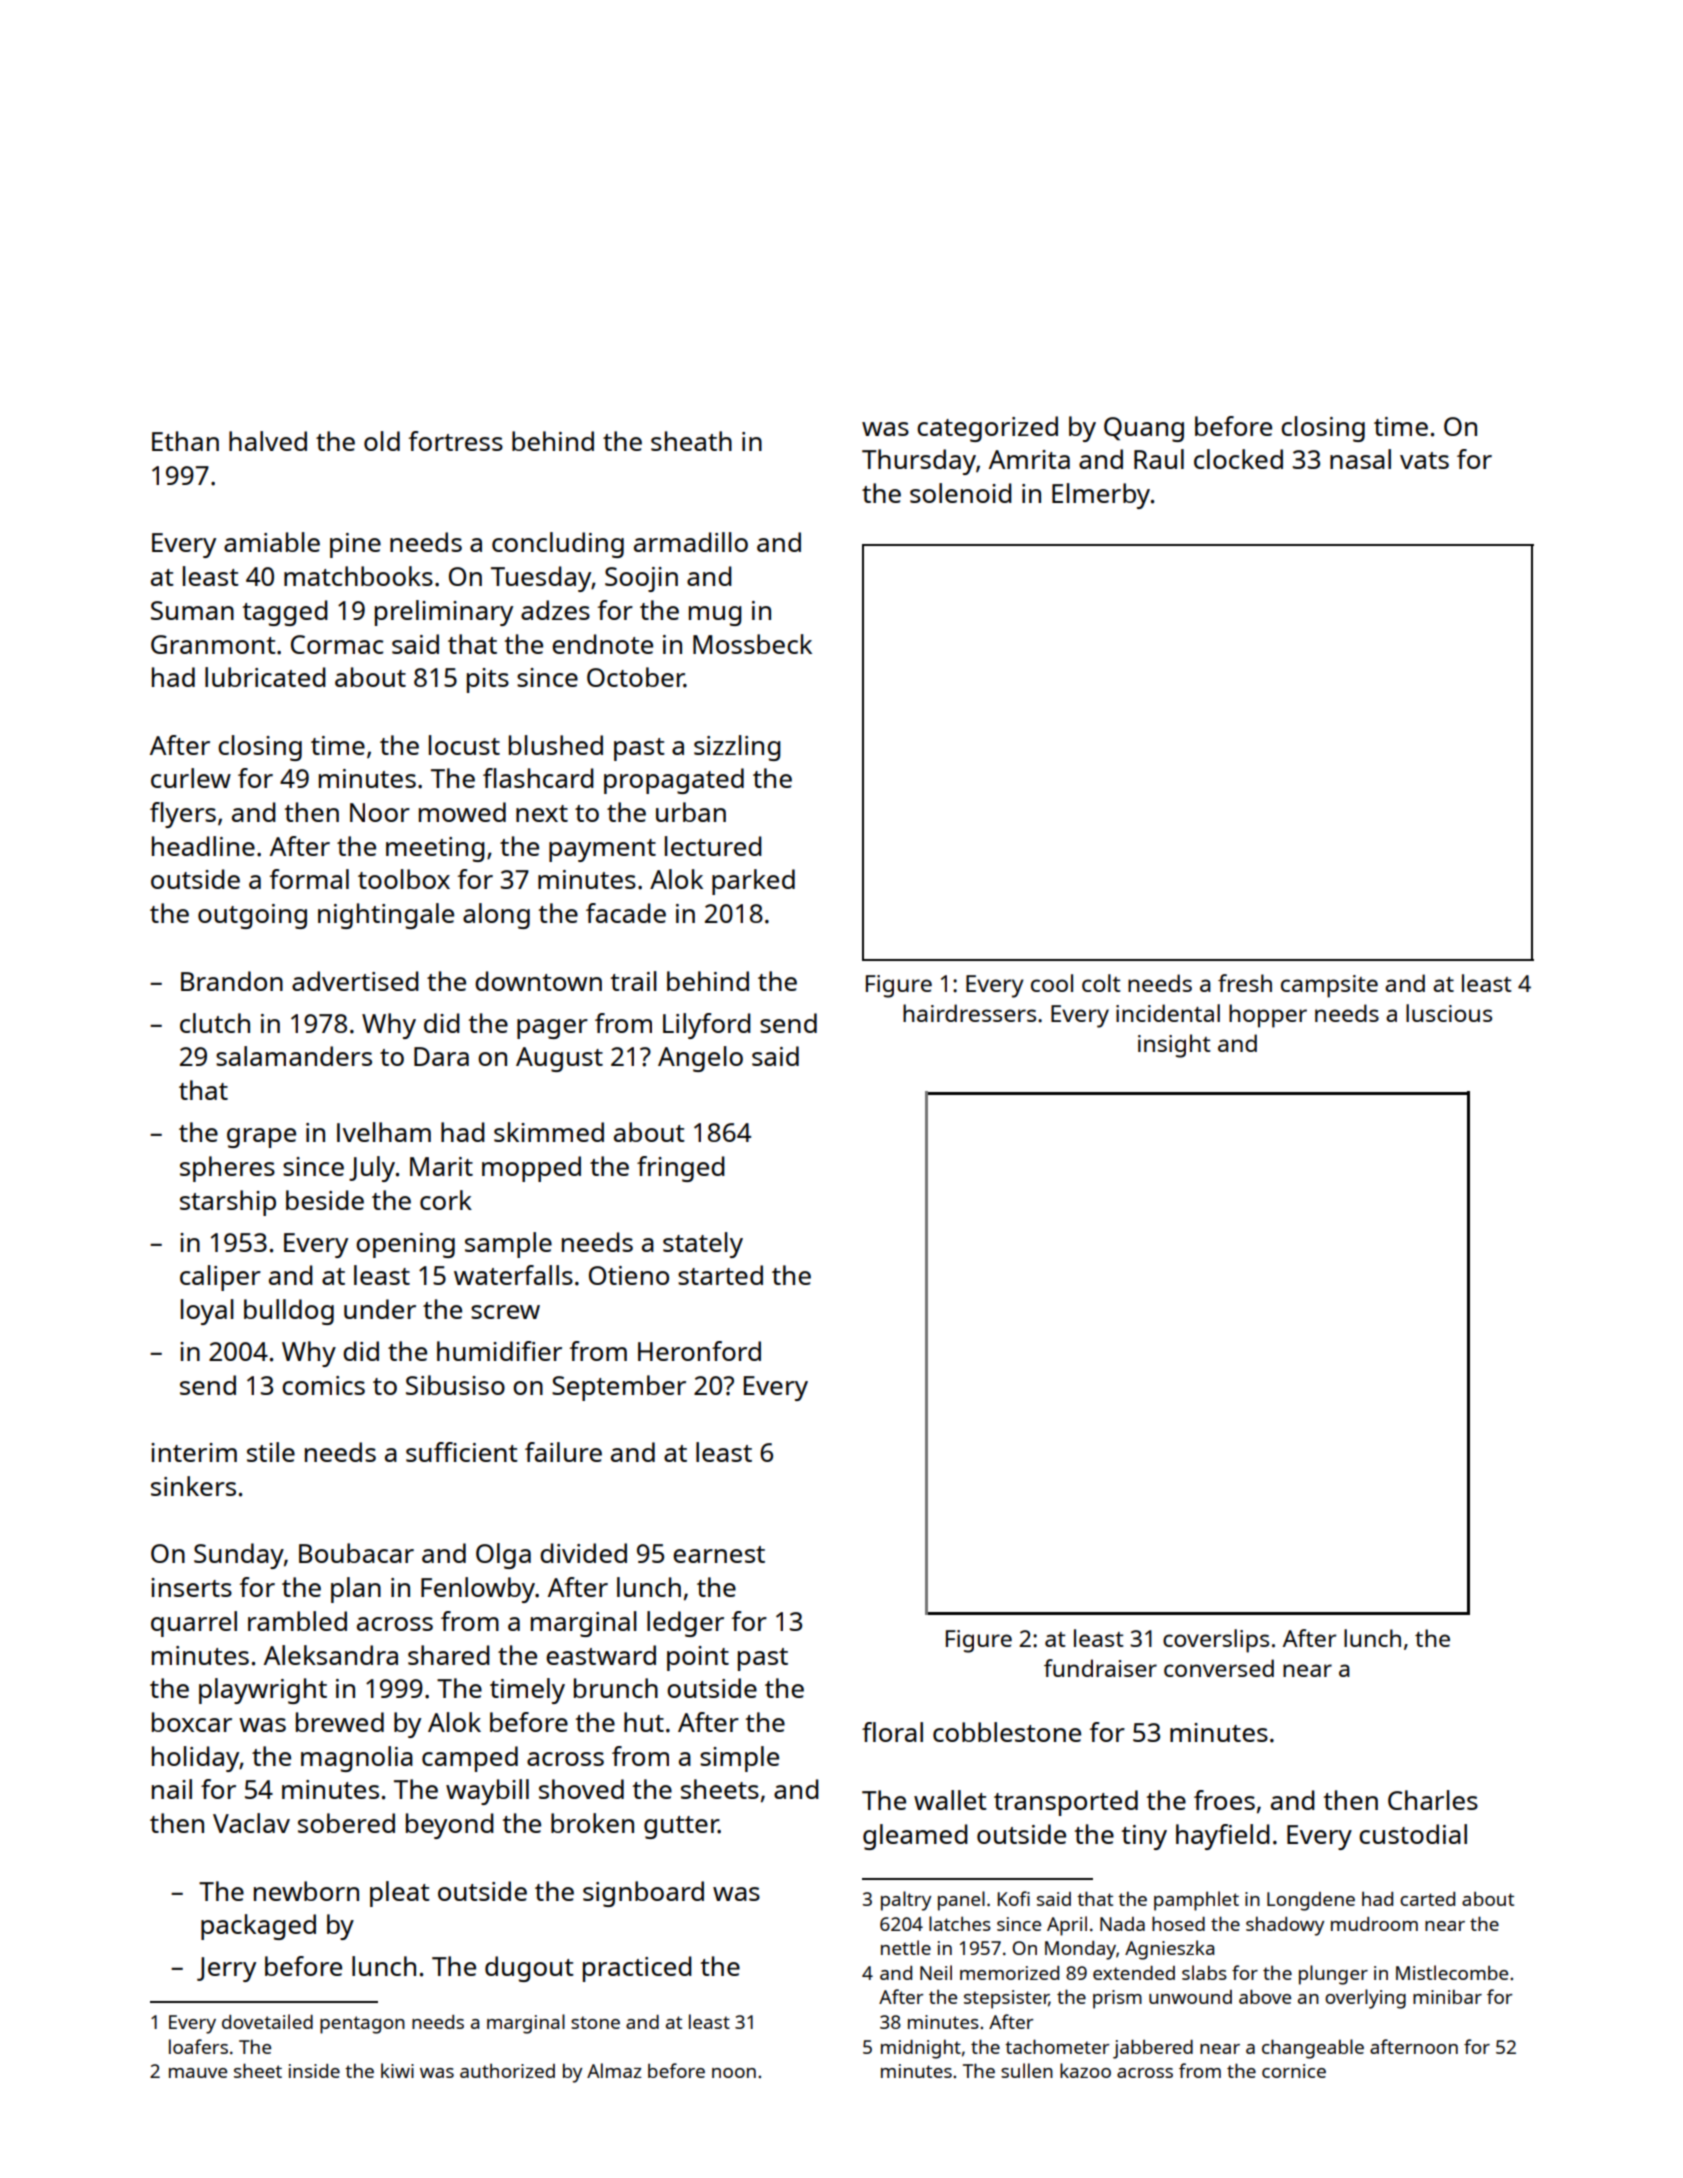  I want to click on nasal, so click(1360, 459).
